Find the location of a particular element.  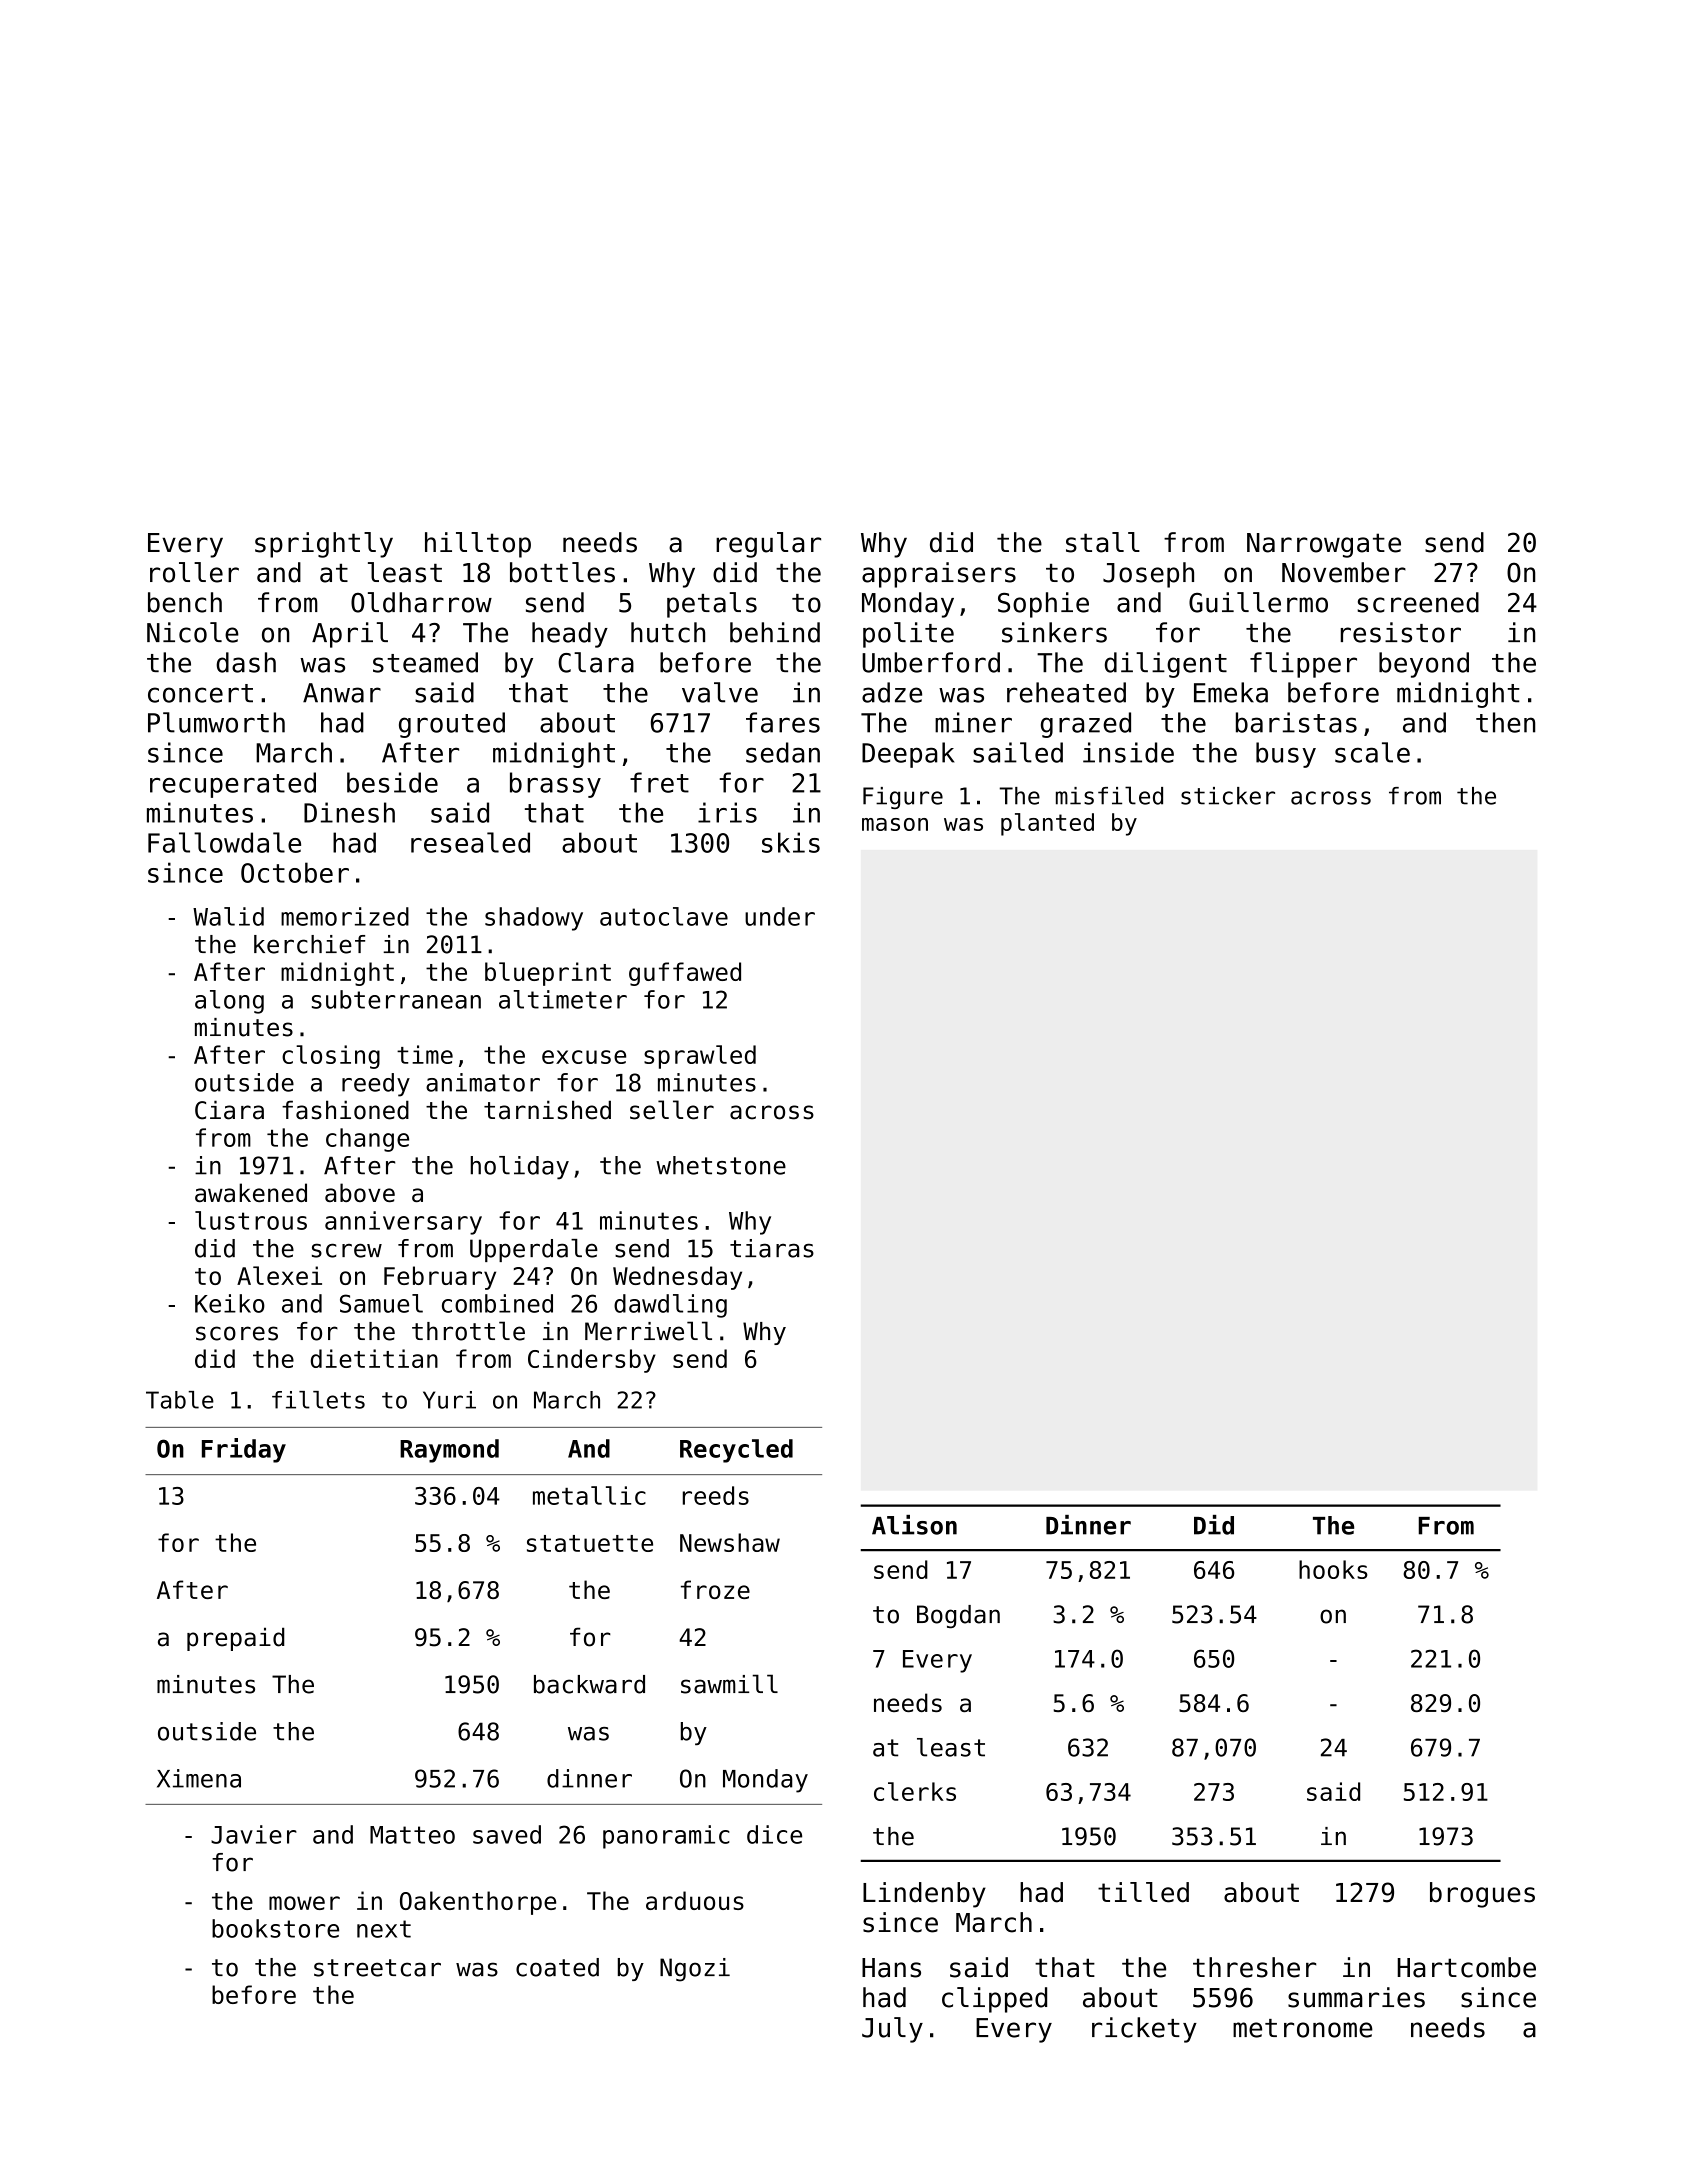

coated is located at coordinates (557, 1967).
